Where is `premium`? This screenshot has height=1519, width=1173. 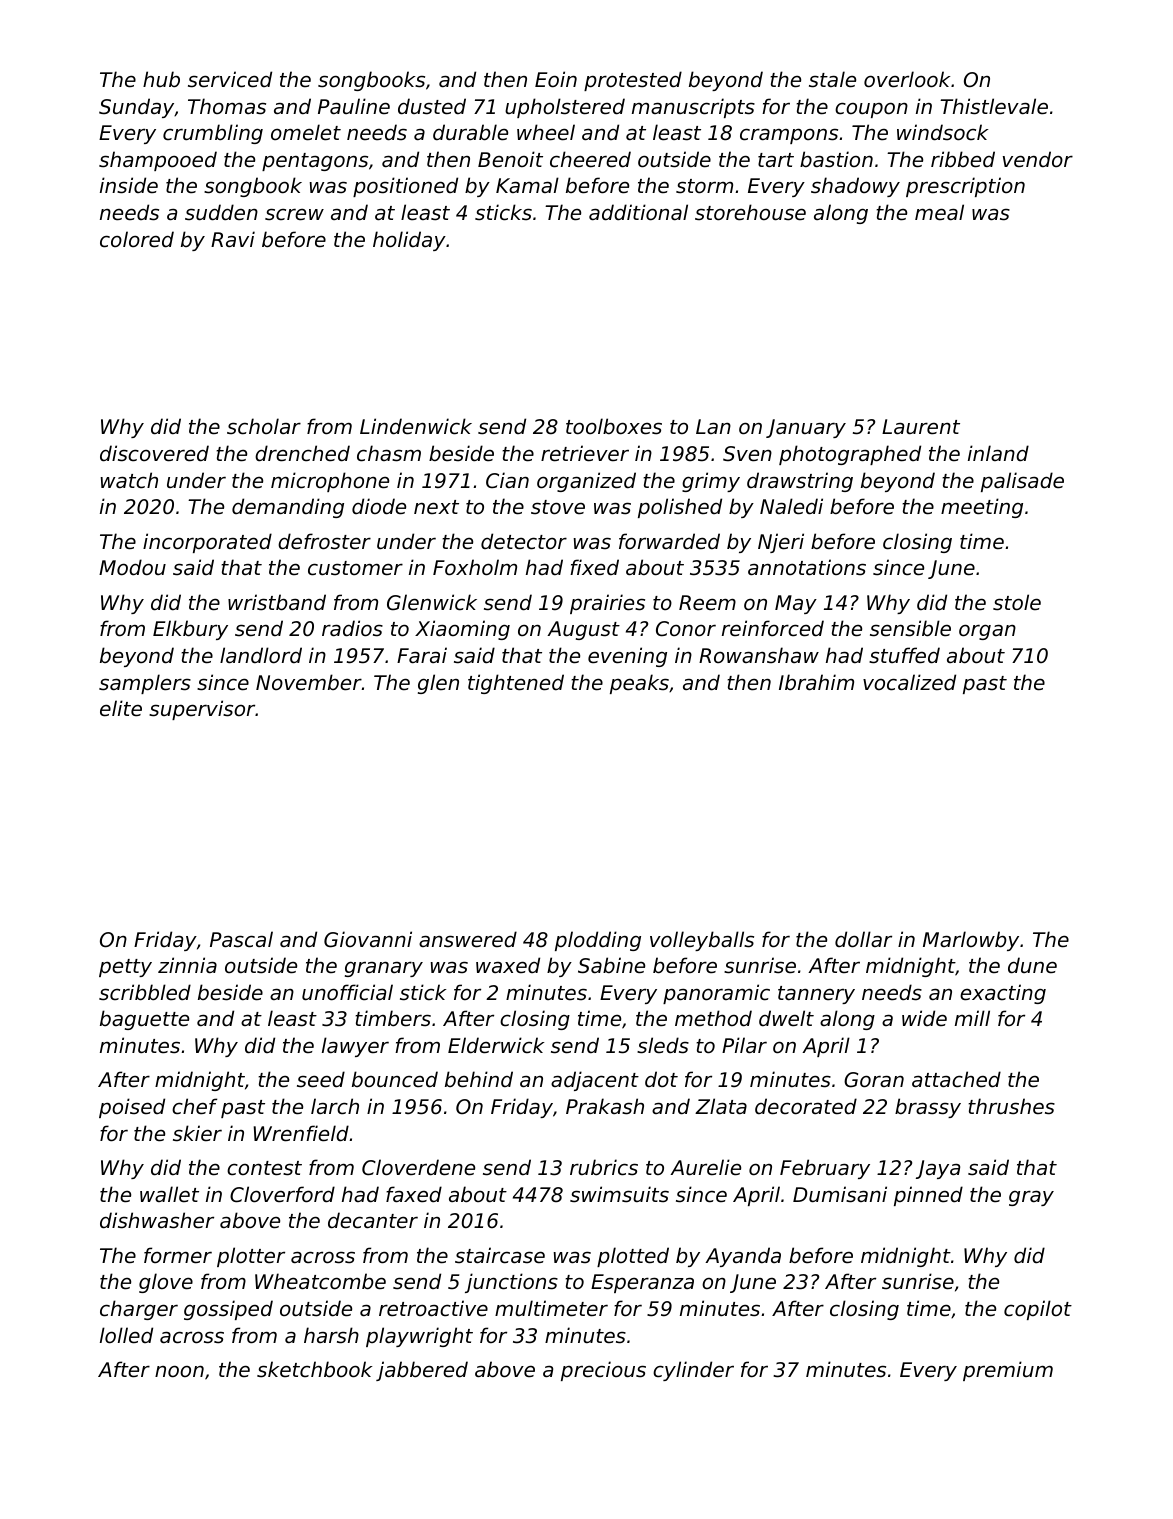 premium is located at coordinates (1008, 1371).
